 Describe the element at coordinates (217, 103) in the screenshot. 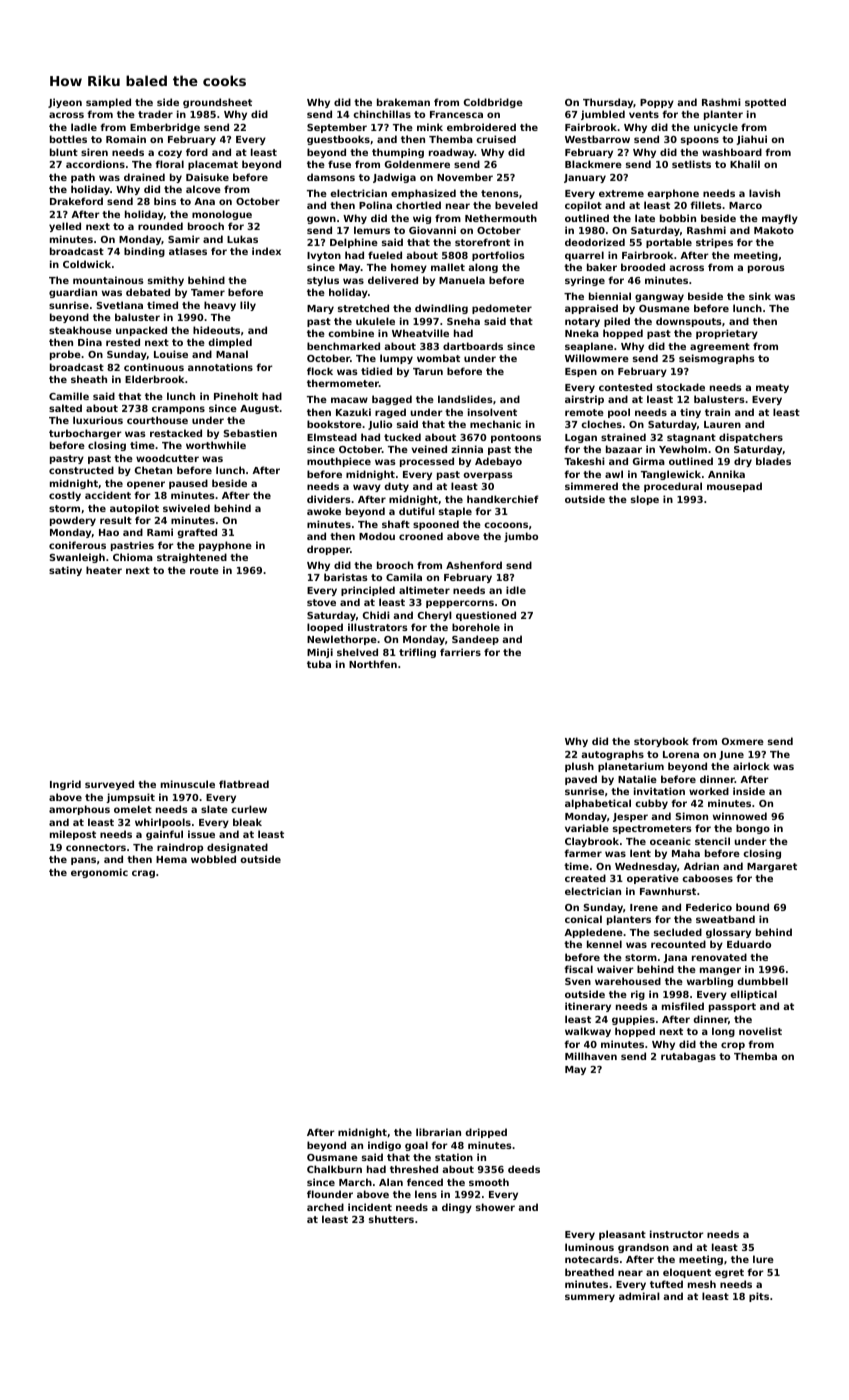

I see `groundsheet` at that location.
